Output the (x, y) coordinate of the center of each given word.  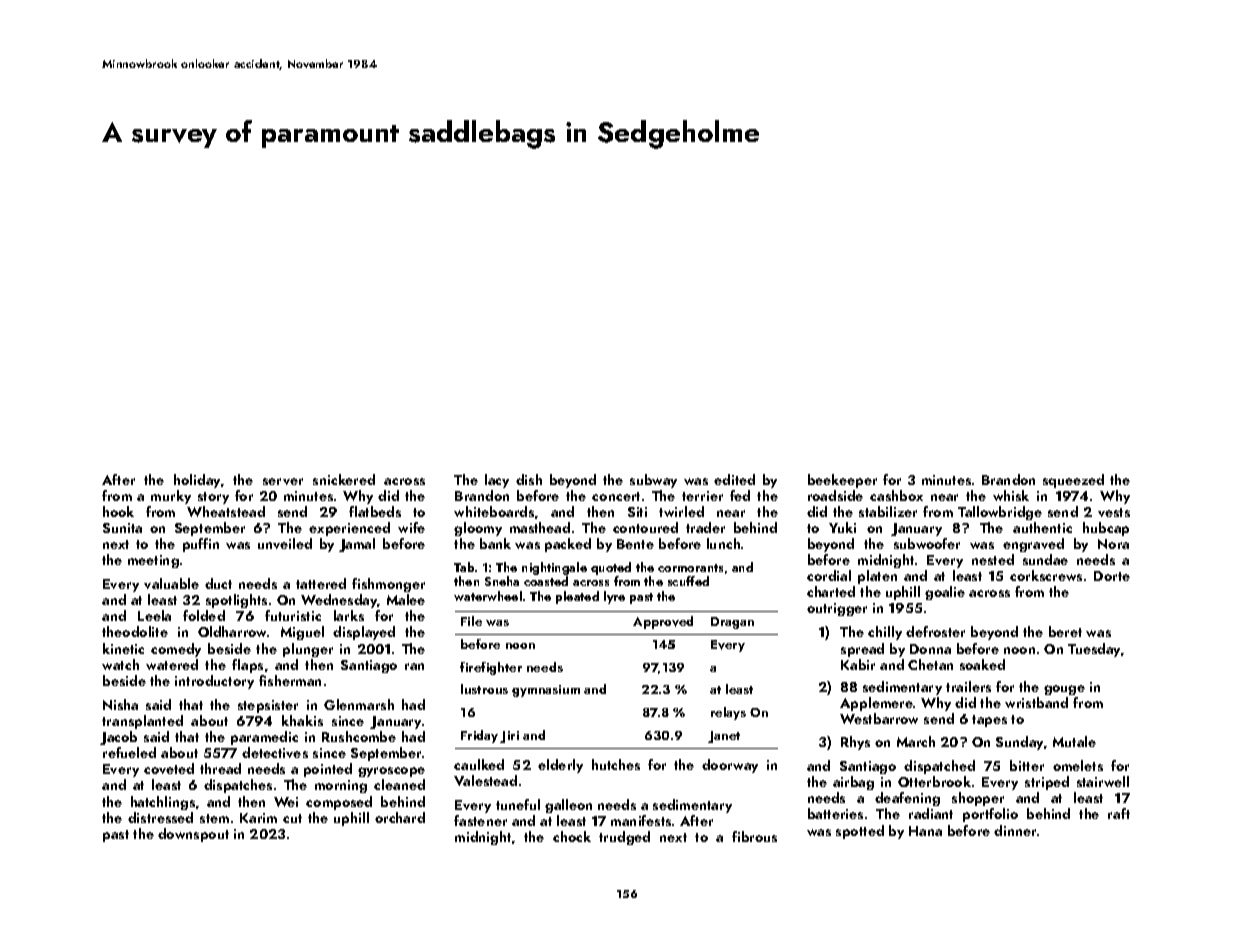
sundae (1045, 559)
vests (1114, 512)
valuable (171, 583)
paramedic (264, 738)
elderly (560, 766)
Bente (635, 544)
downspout (193, 835)
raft (1119, 813)
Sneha (502, 581)
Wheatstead (226, 511)
